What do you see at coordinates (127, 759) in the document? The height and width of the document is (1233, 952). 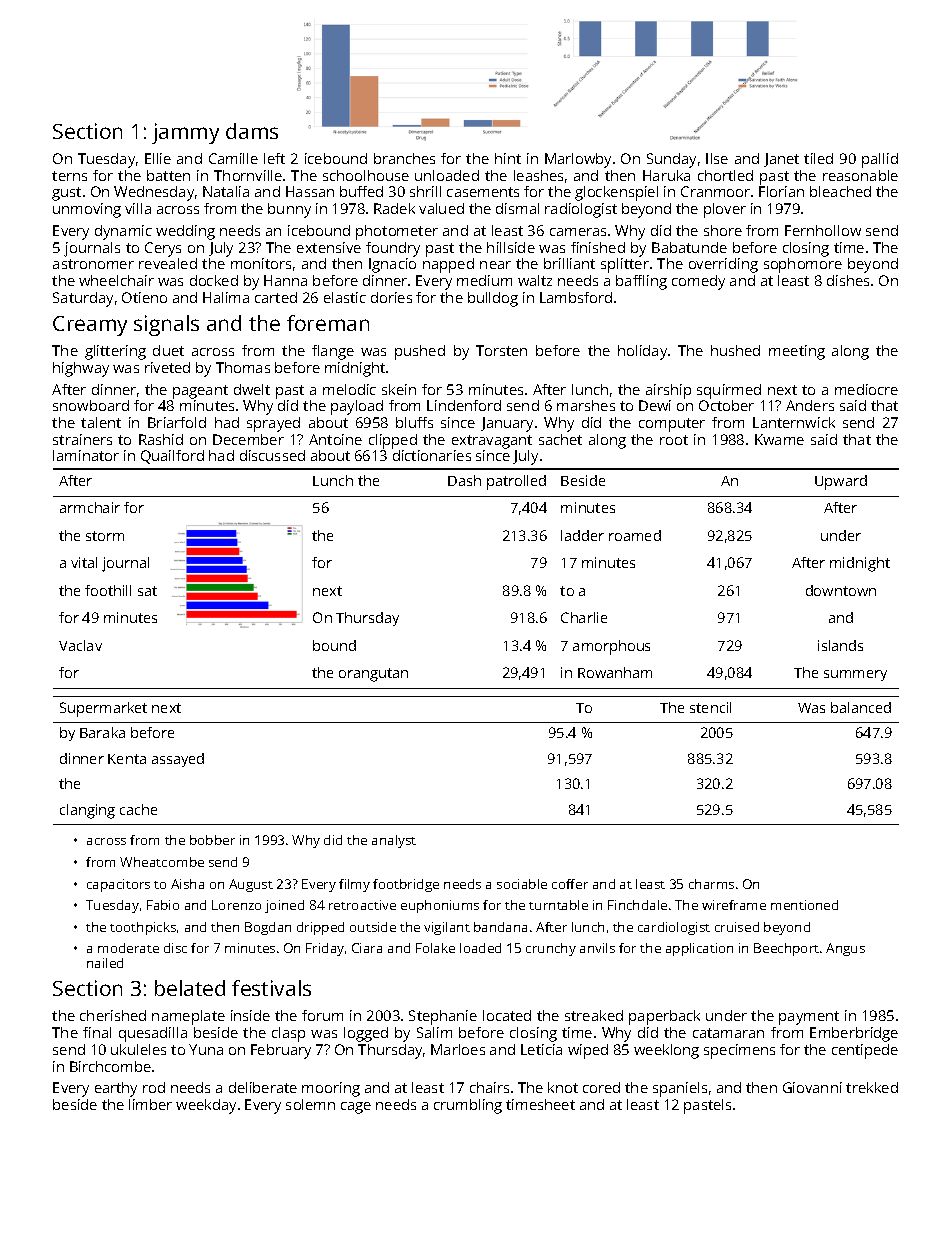 I see `Kenta` at bounding box center [127, 759].
